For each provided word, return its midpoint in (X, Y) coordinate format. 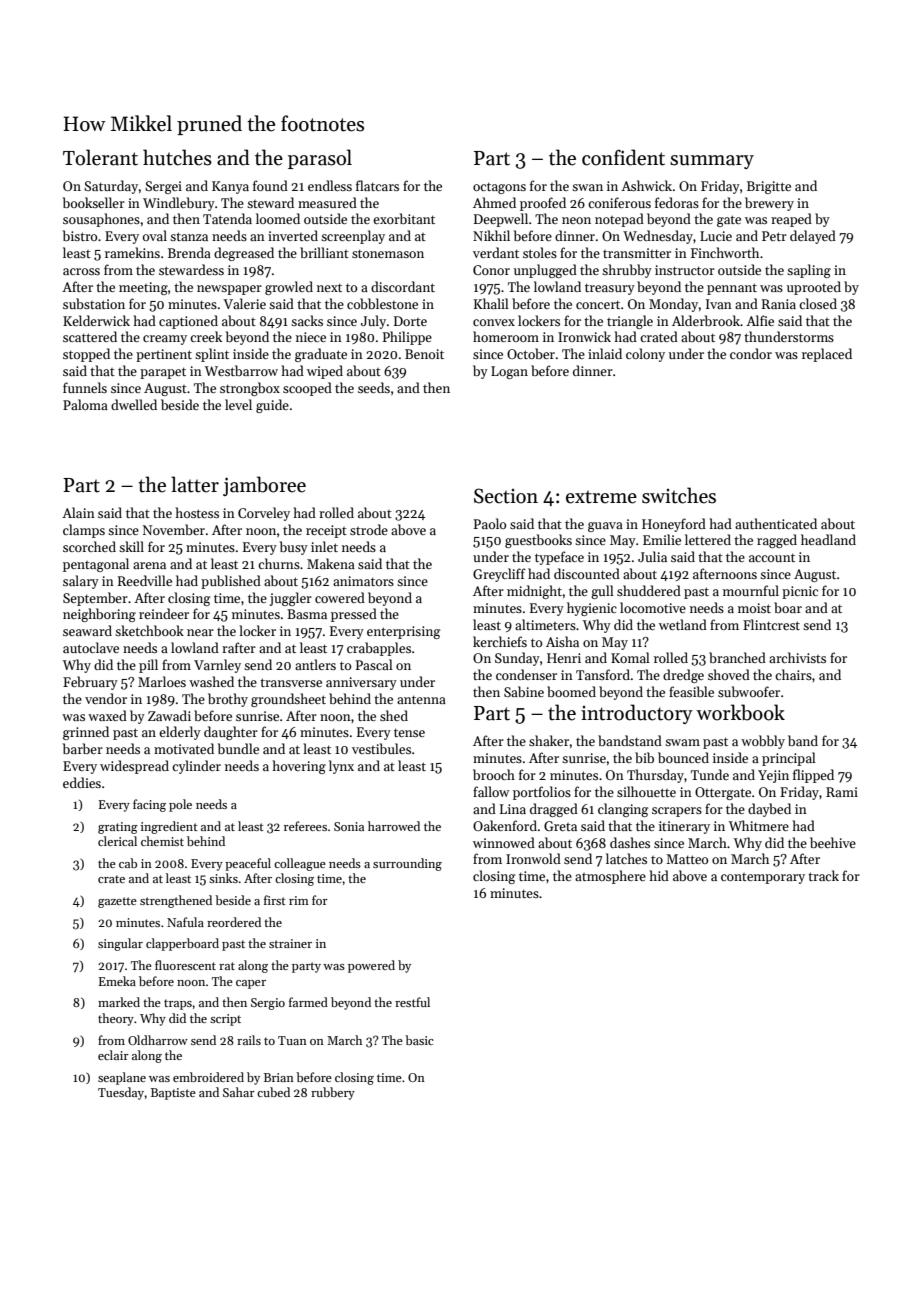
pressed (354, 615)
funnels (85, 387)
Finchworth (725, 252)
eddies (82, 782)
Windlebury (179, 204)
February (90, 683)
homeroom (506, 336)
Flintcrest (771, 624)
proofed (543, 204)
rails (249, 1040)
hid (659, 875)
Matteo (687, 859)
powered (371, 966)
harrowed (394, 826)
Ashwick (646, 185)
